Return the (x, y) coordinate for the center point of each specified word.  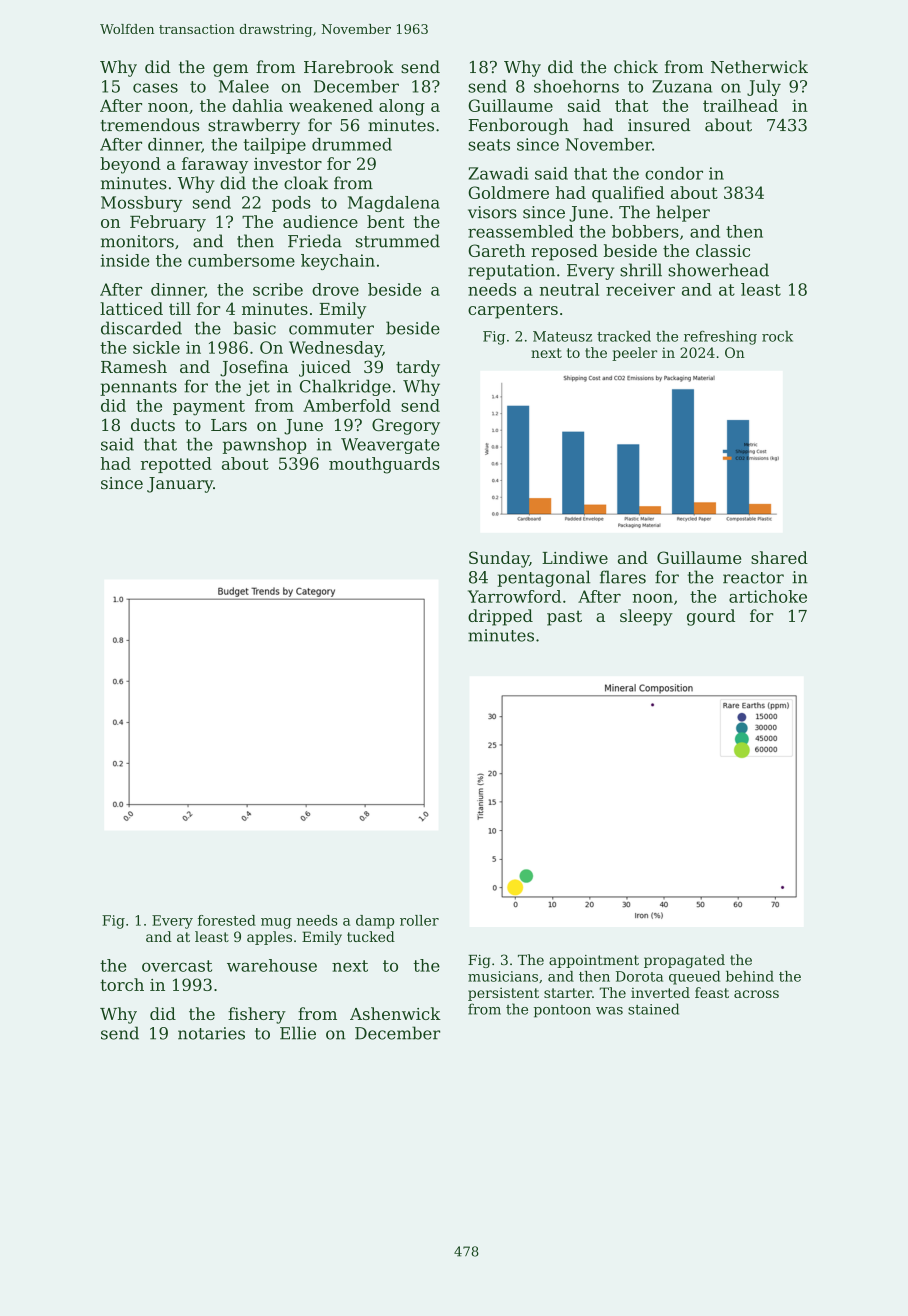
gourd (711, 617)
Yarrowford (514, 596)
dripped (500, 617)
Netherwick (759, 67)
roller (419, 920)
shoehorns (576, 86)
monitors (137, 241)
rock (777, 336)
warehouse (272, 965)
